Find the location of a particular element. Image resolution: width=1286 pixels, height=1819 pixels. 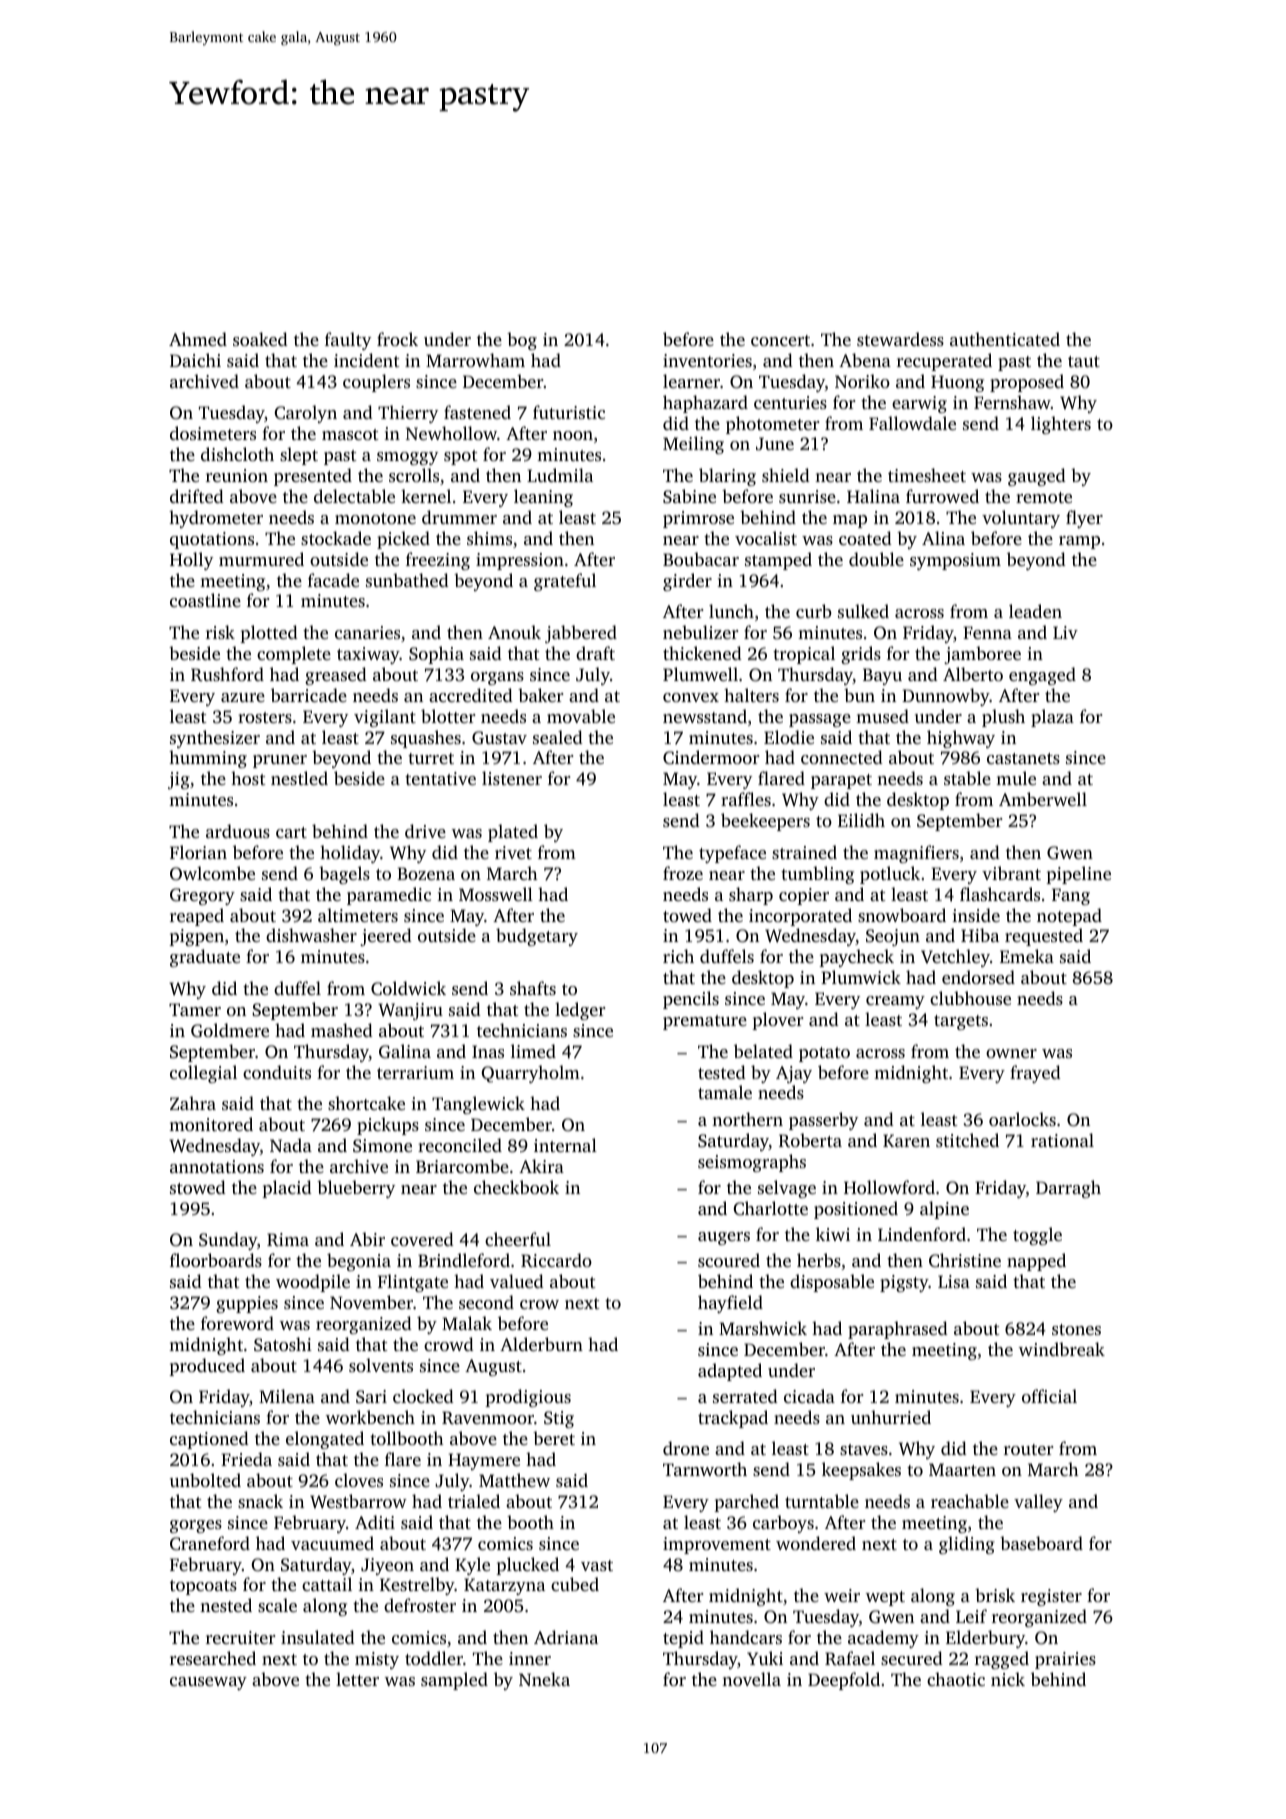

draft is located at coordinates (595, 653).
